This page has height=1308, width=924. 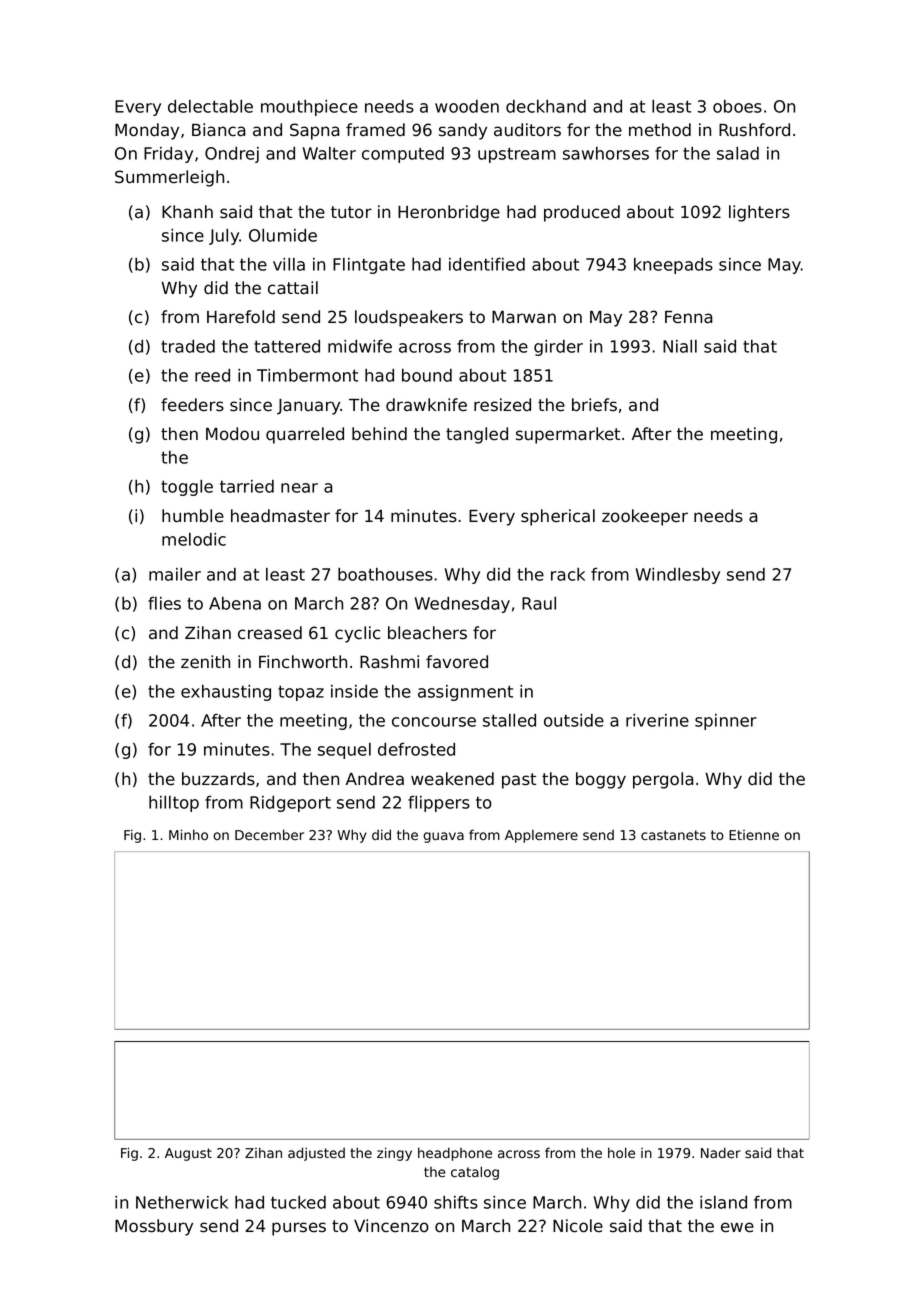 I want to click on oboes, so click(x=737, y=106).
